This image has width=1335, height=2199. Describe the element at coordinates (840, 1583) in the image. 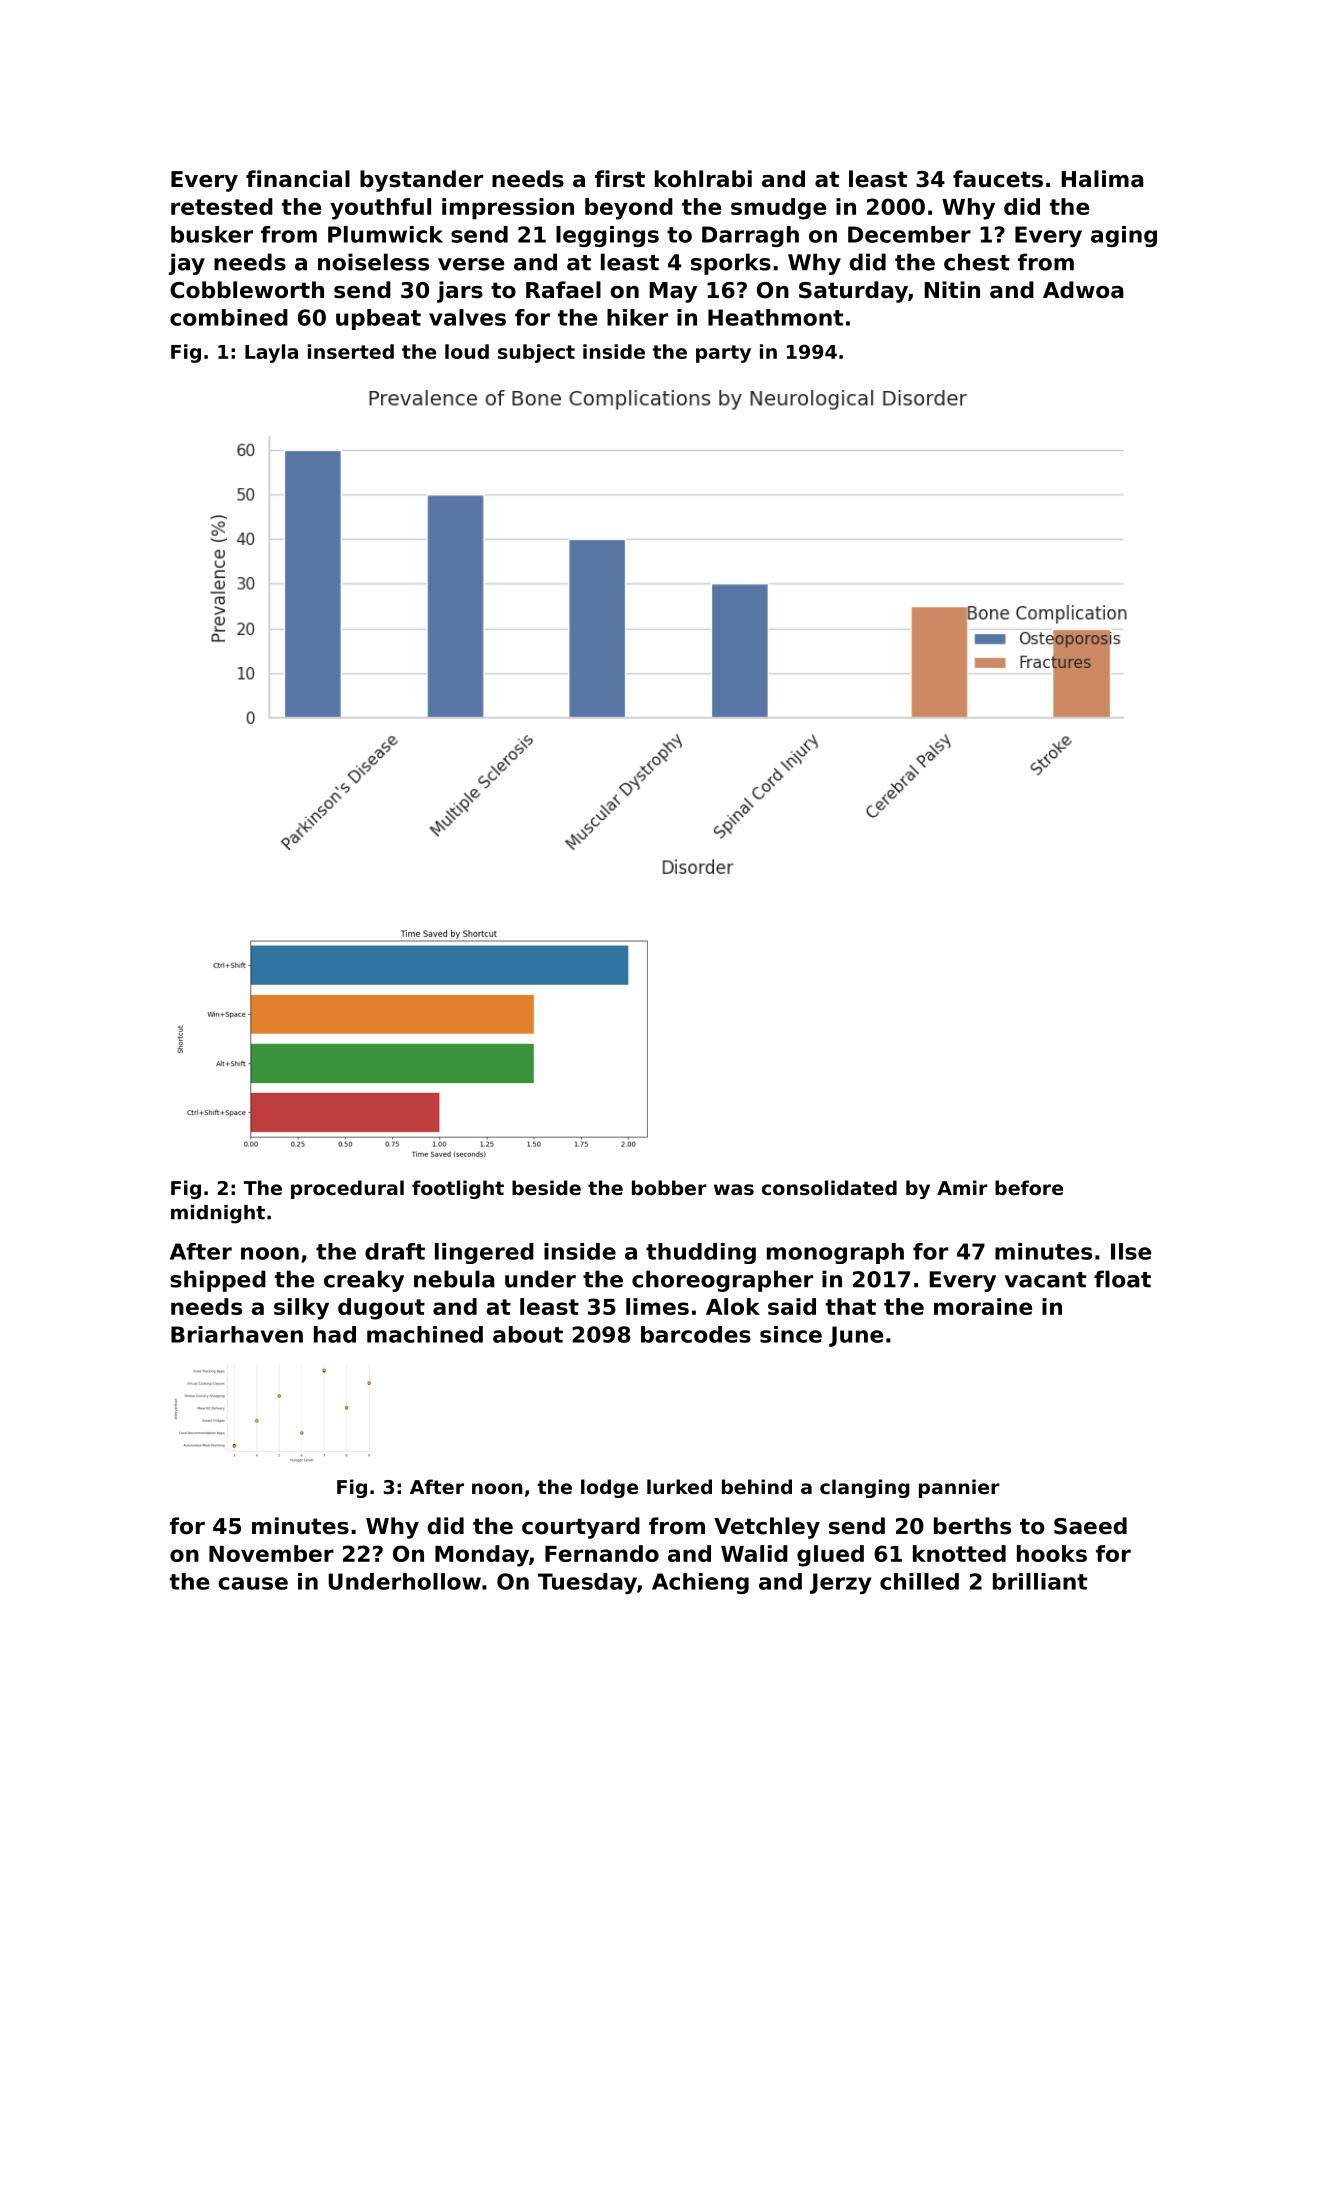

I see `Jerzy` at that location.
